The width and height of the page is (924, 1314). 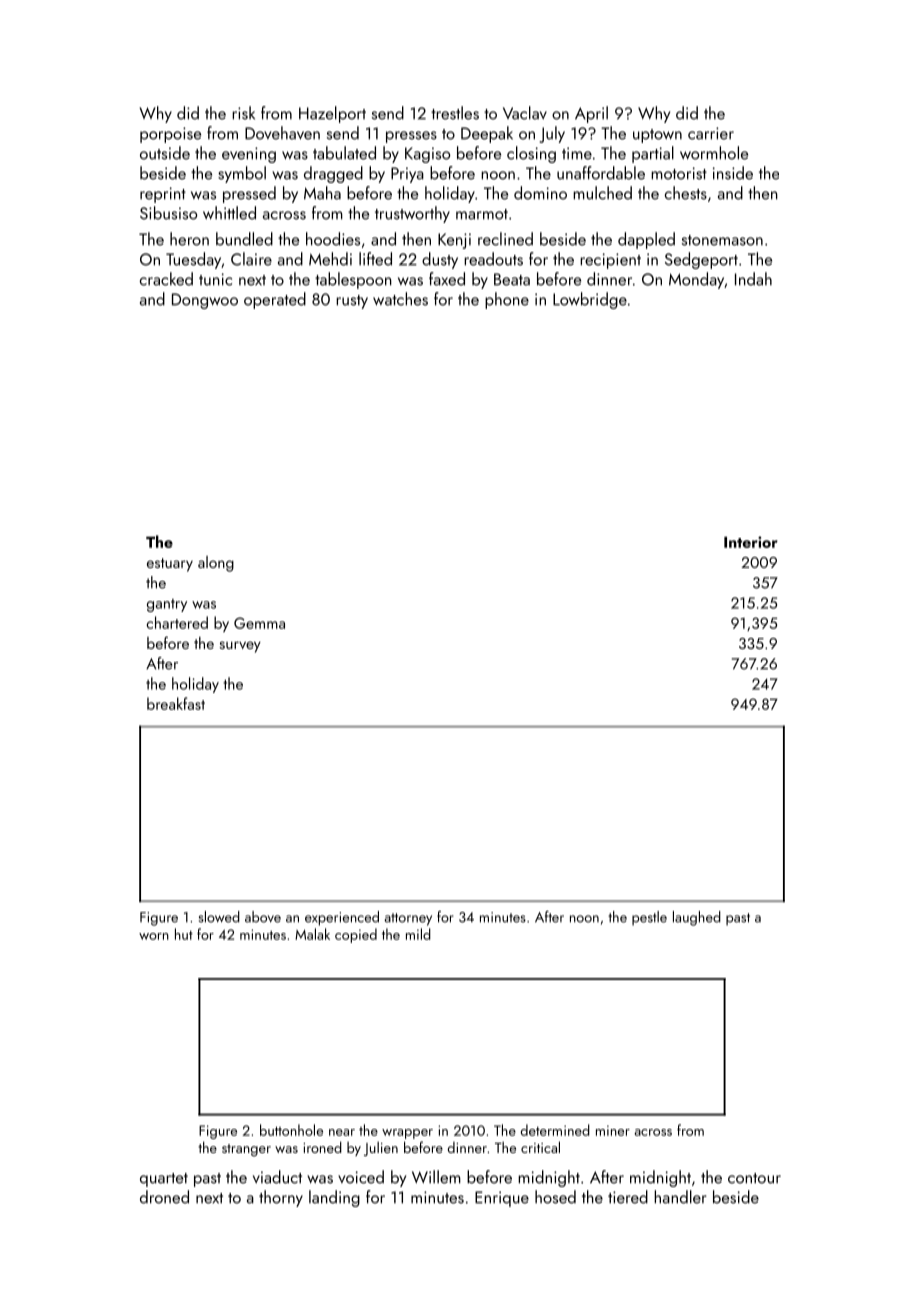 I want to click on Hazelport, so click(x=332, y=114).
